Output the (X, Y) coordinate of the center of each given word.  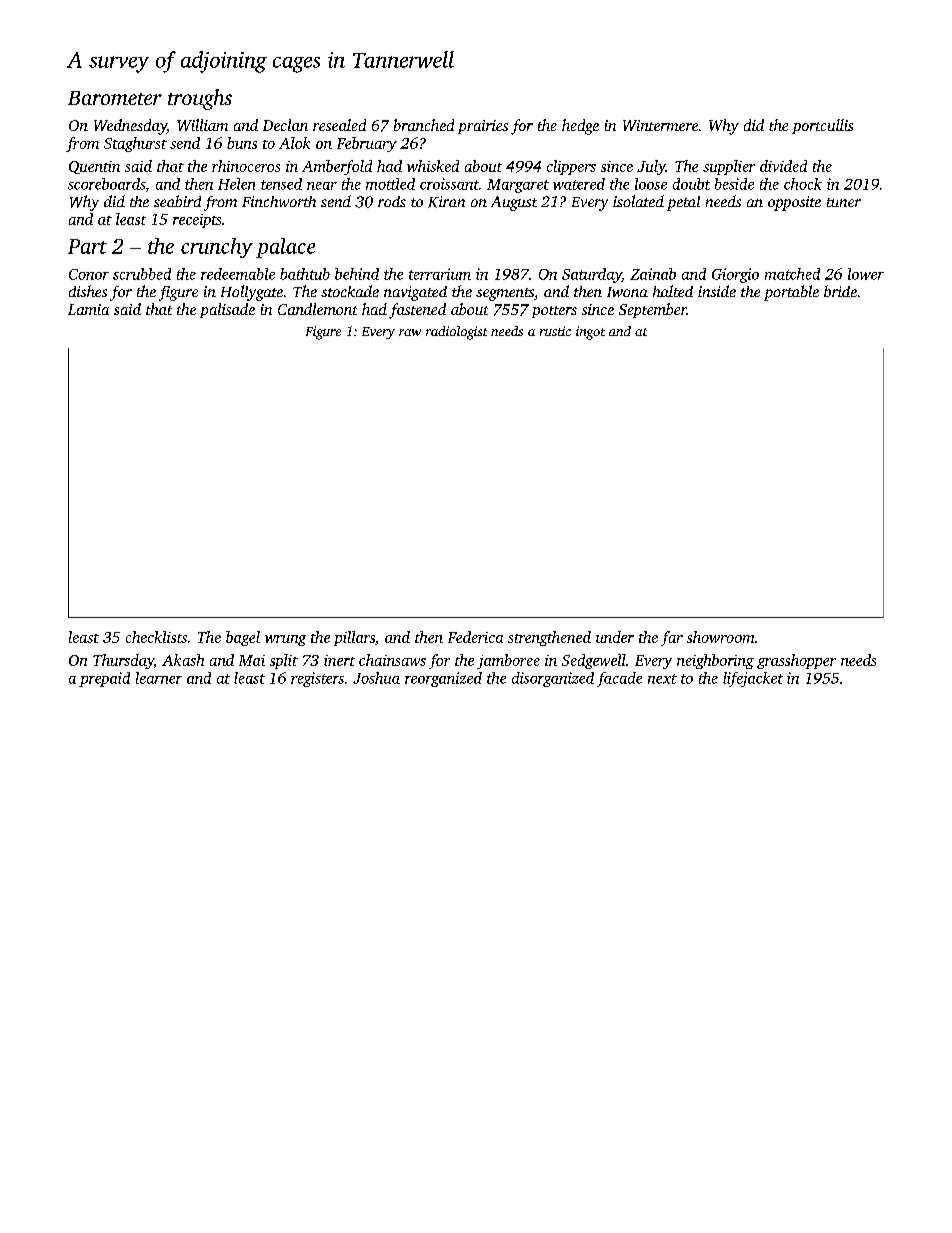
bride (840, 291)
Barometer (115, 98)
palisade (227, 310)
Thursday (123, 661)
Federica (475, 637)
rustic (555, 331)
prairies (483, 127)
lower (866, 274)
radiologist (456, 333)
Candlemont (317, 309)
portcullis (822, 126)
